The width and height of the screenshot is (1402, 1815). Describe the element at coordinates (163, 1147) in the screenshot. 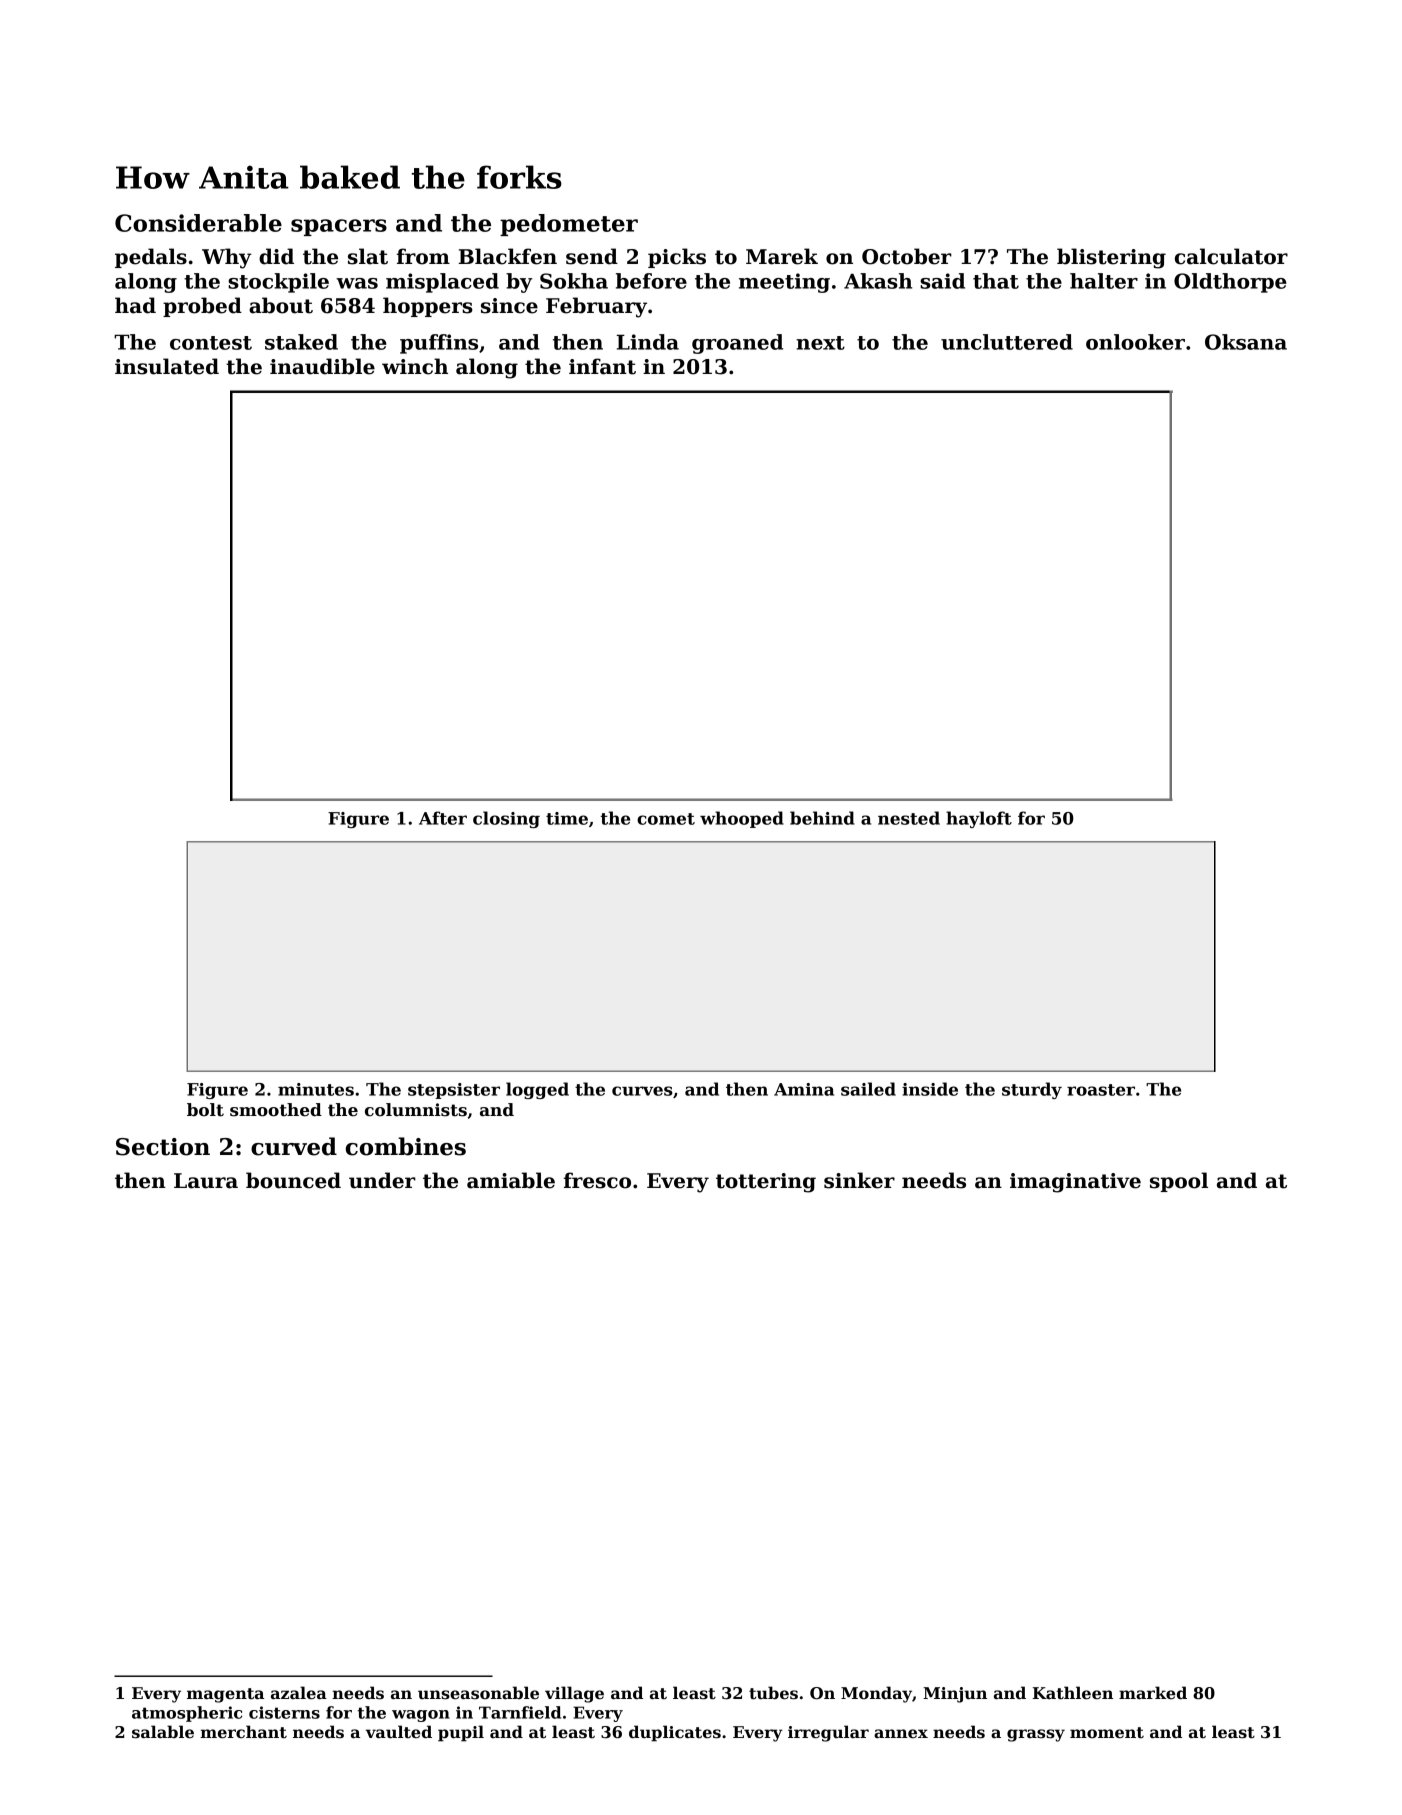

I see `Section` at that location.
